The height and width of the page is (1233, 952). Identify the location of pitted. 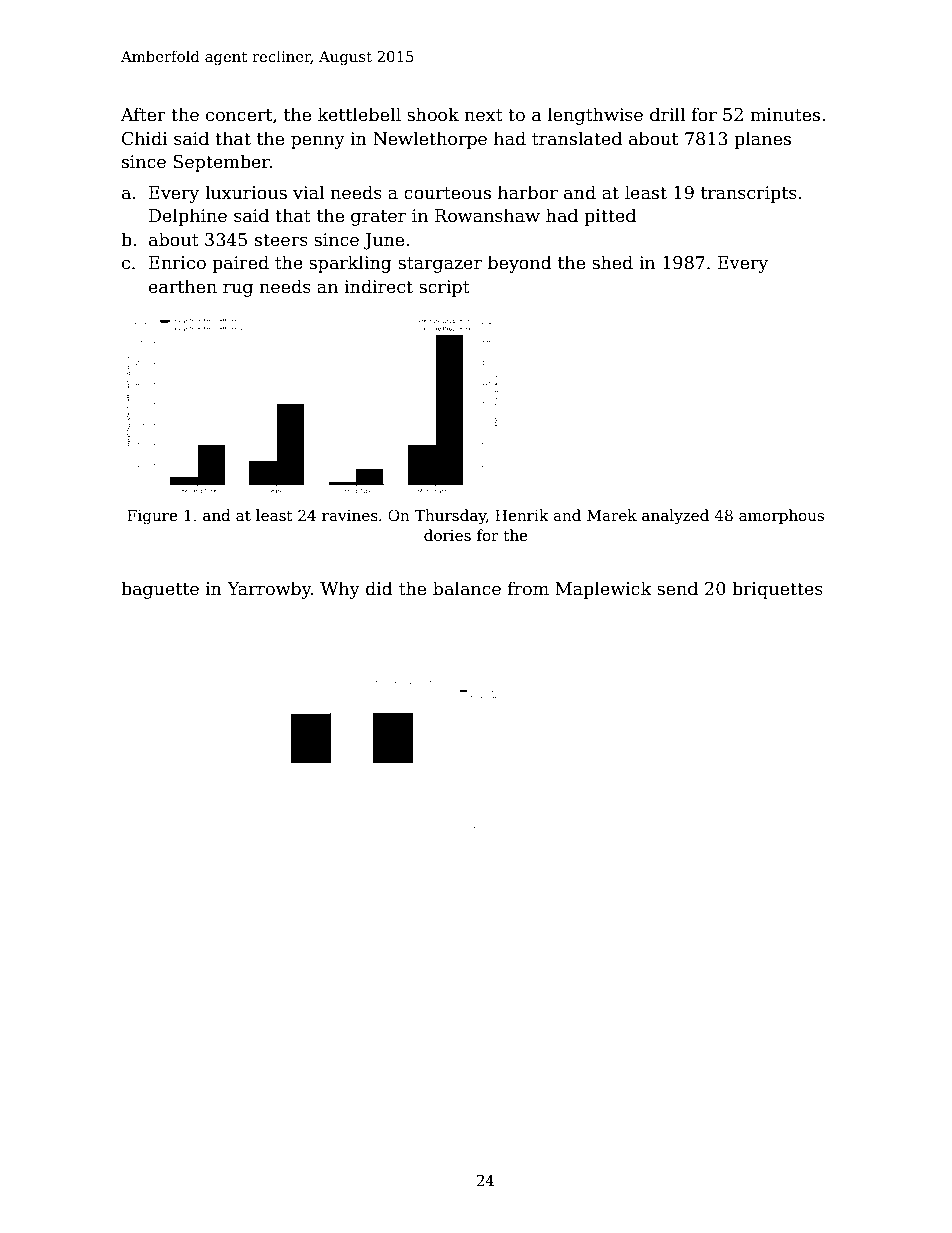
(610, 217).
